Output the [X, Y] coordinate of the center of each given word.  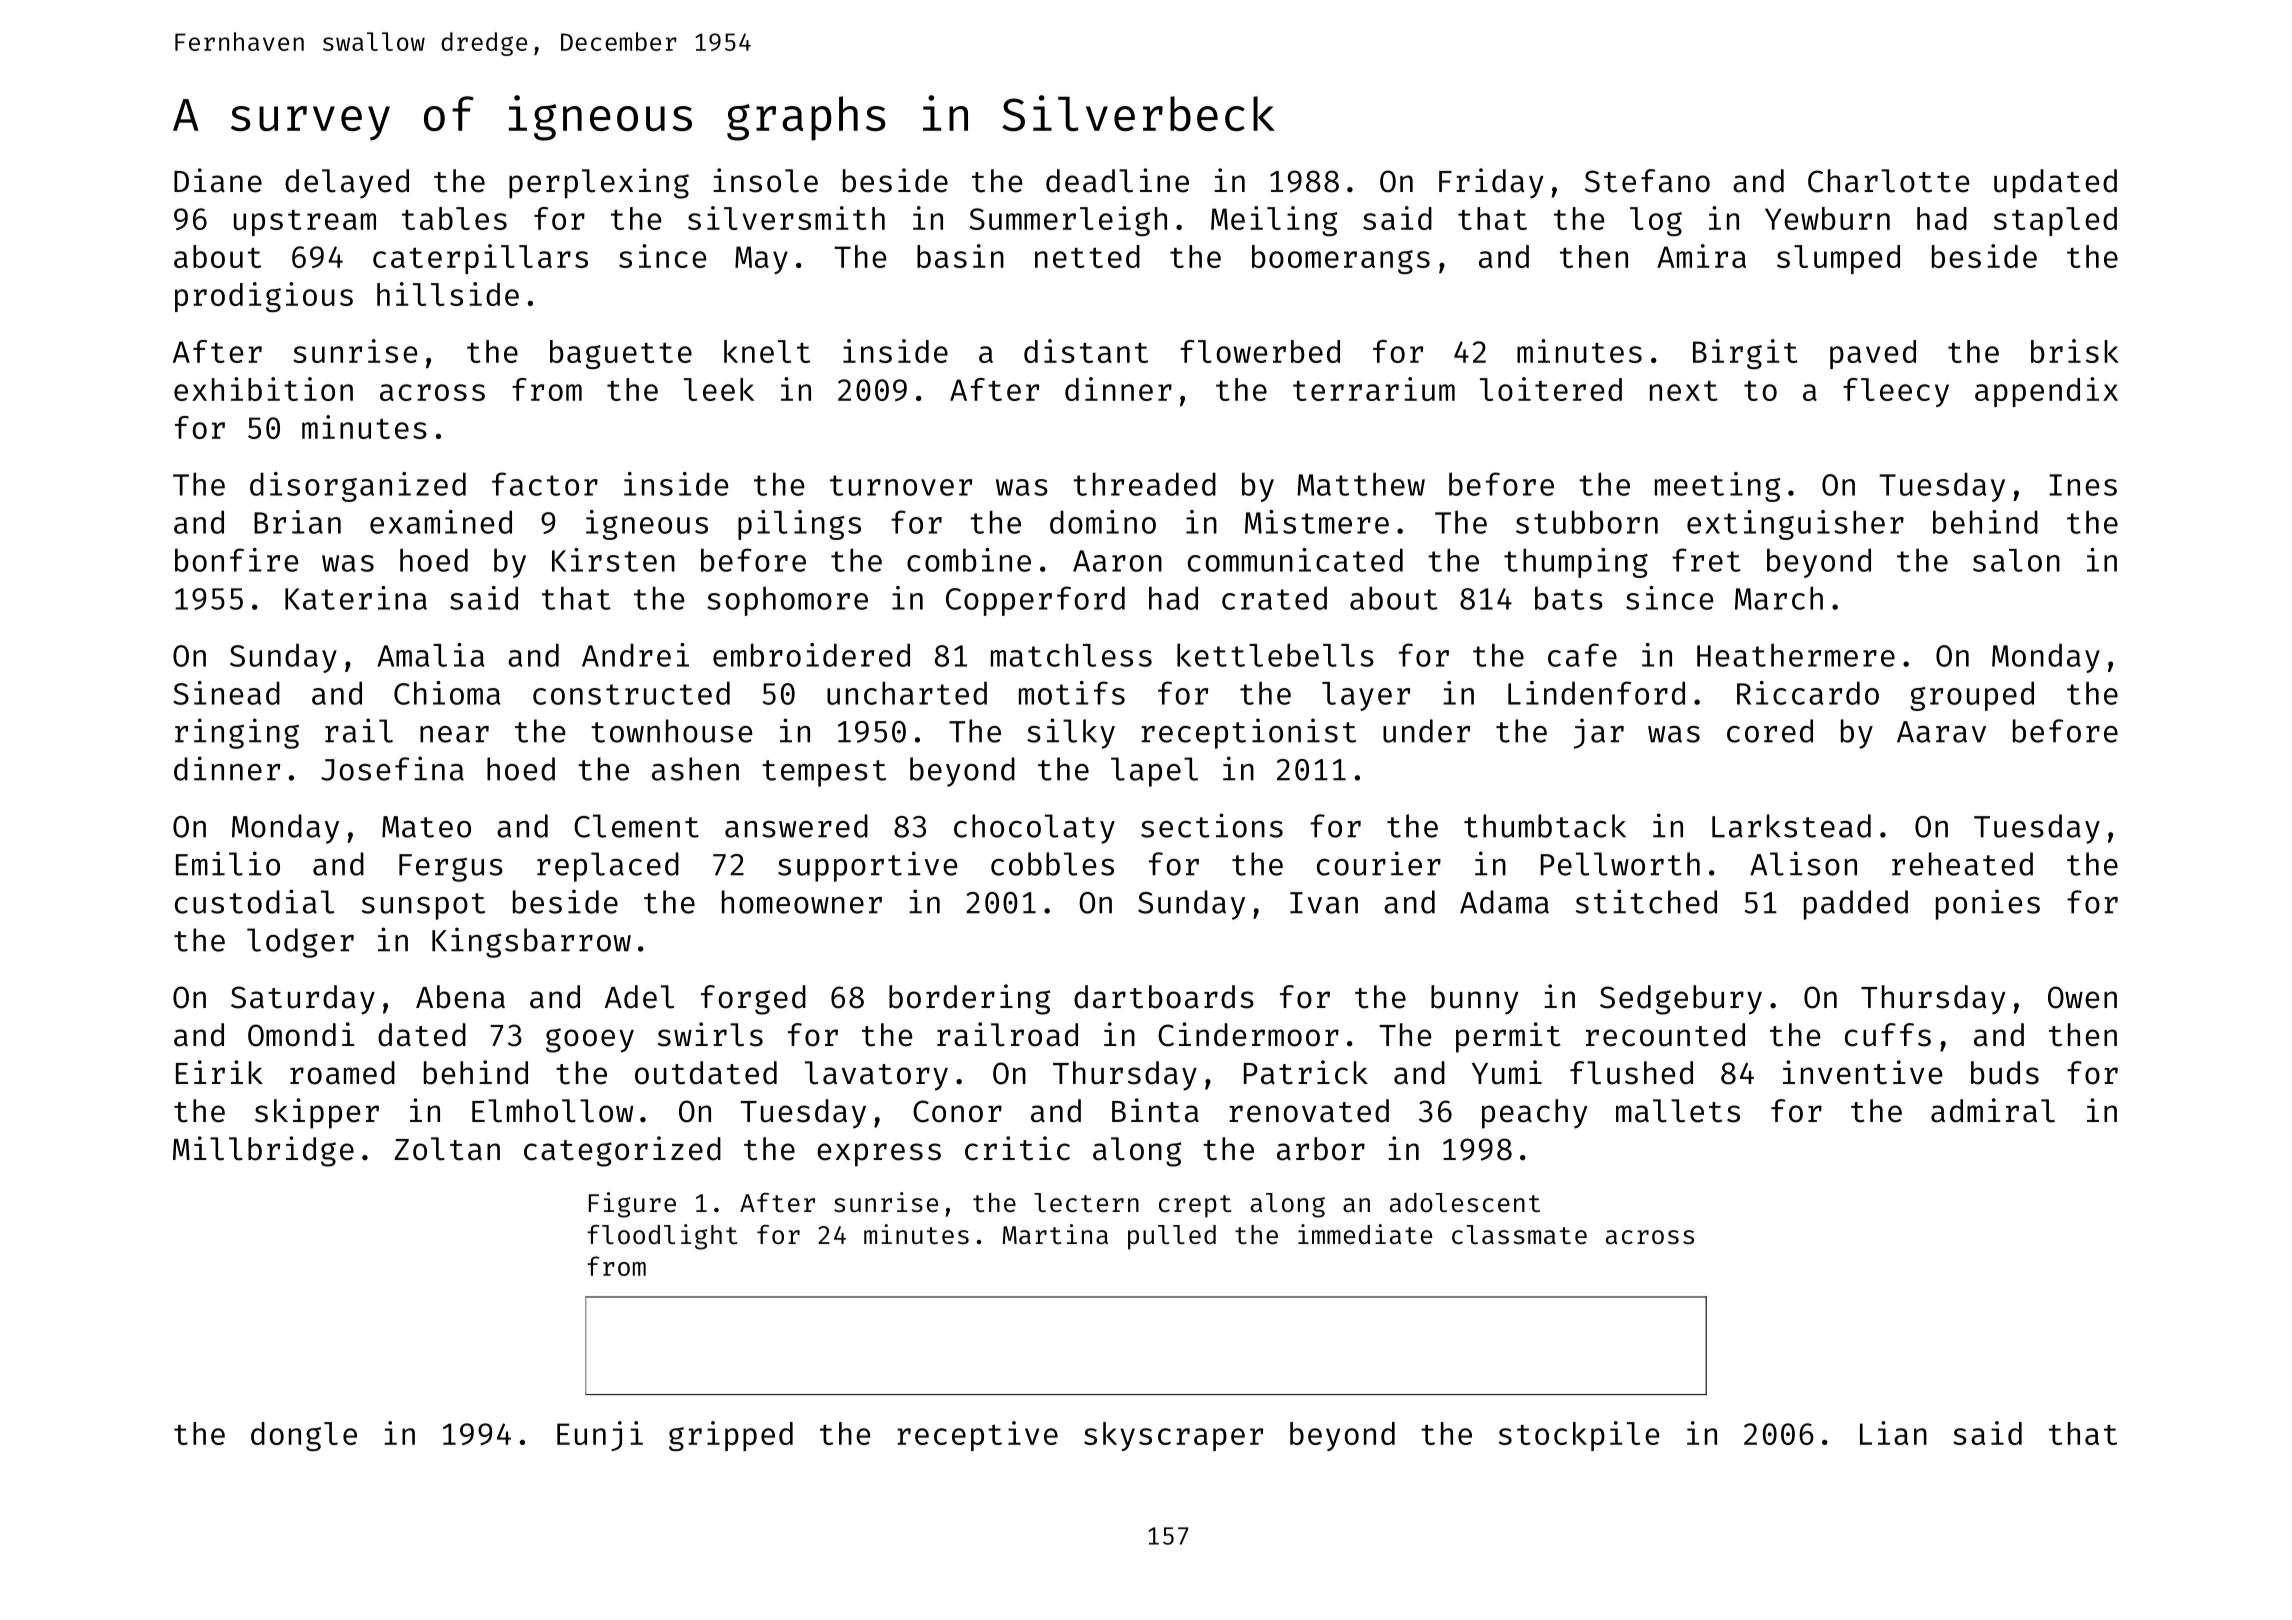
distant [1086, 351]
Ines [2083, 485]
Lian [1893, 1433]
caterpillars [480, 259]
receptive [977, 1436]
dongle [304, 1436]
